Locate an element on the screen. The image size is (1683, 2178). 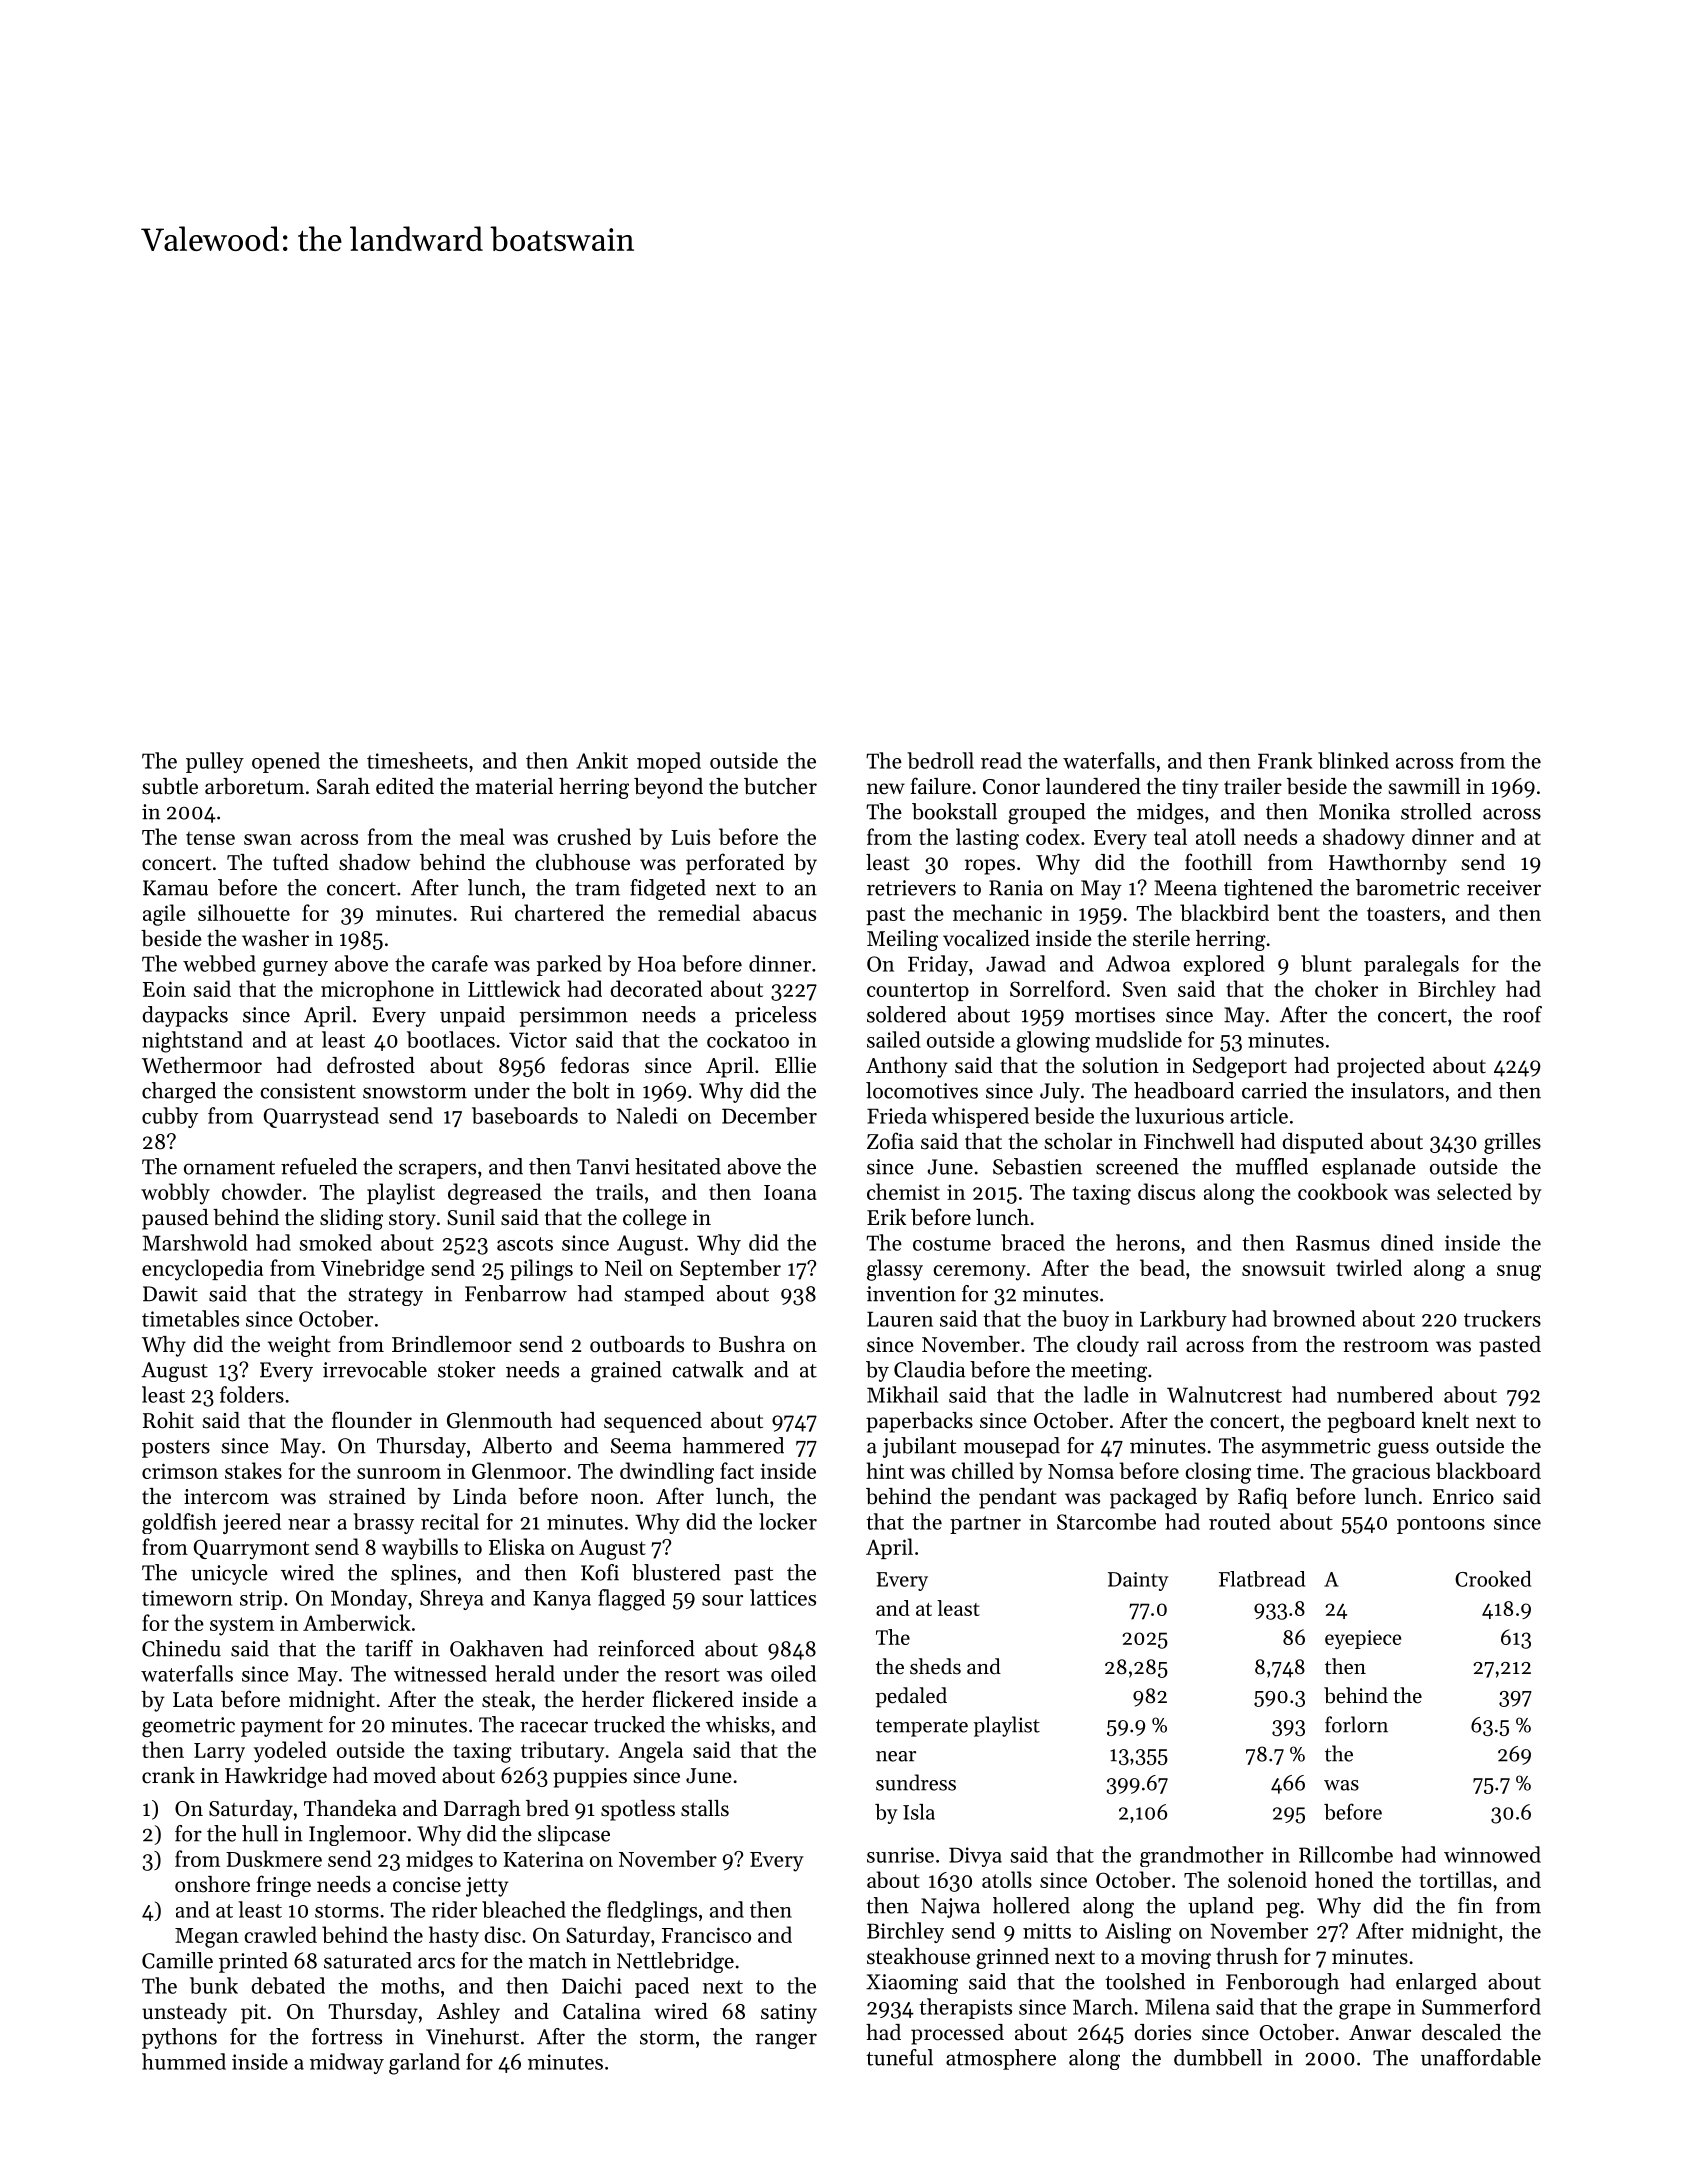
moved is located at coordinates (404, 1775).
